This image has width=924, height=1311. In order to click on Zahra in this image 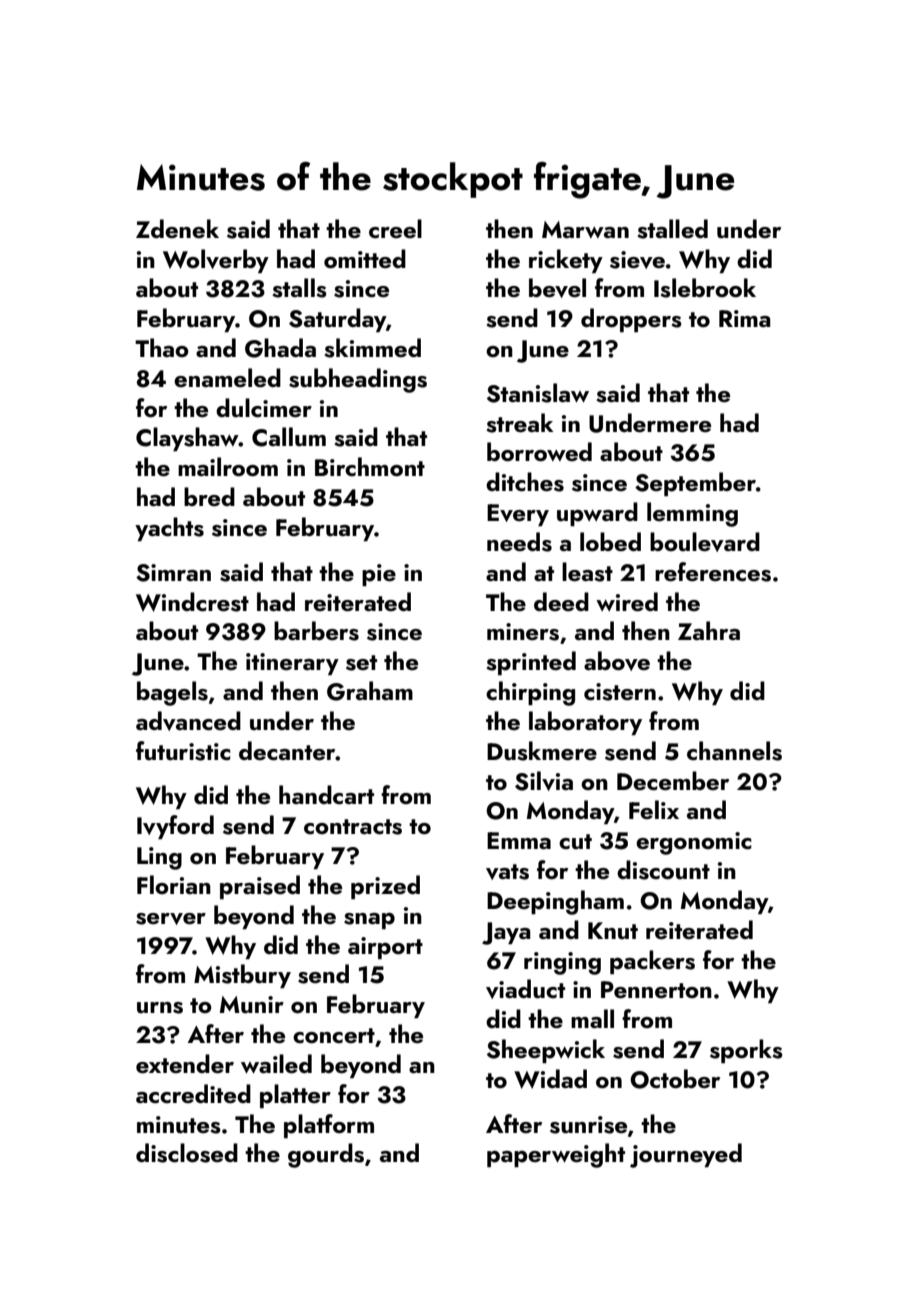, I will do `click(709, 630)`.
